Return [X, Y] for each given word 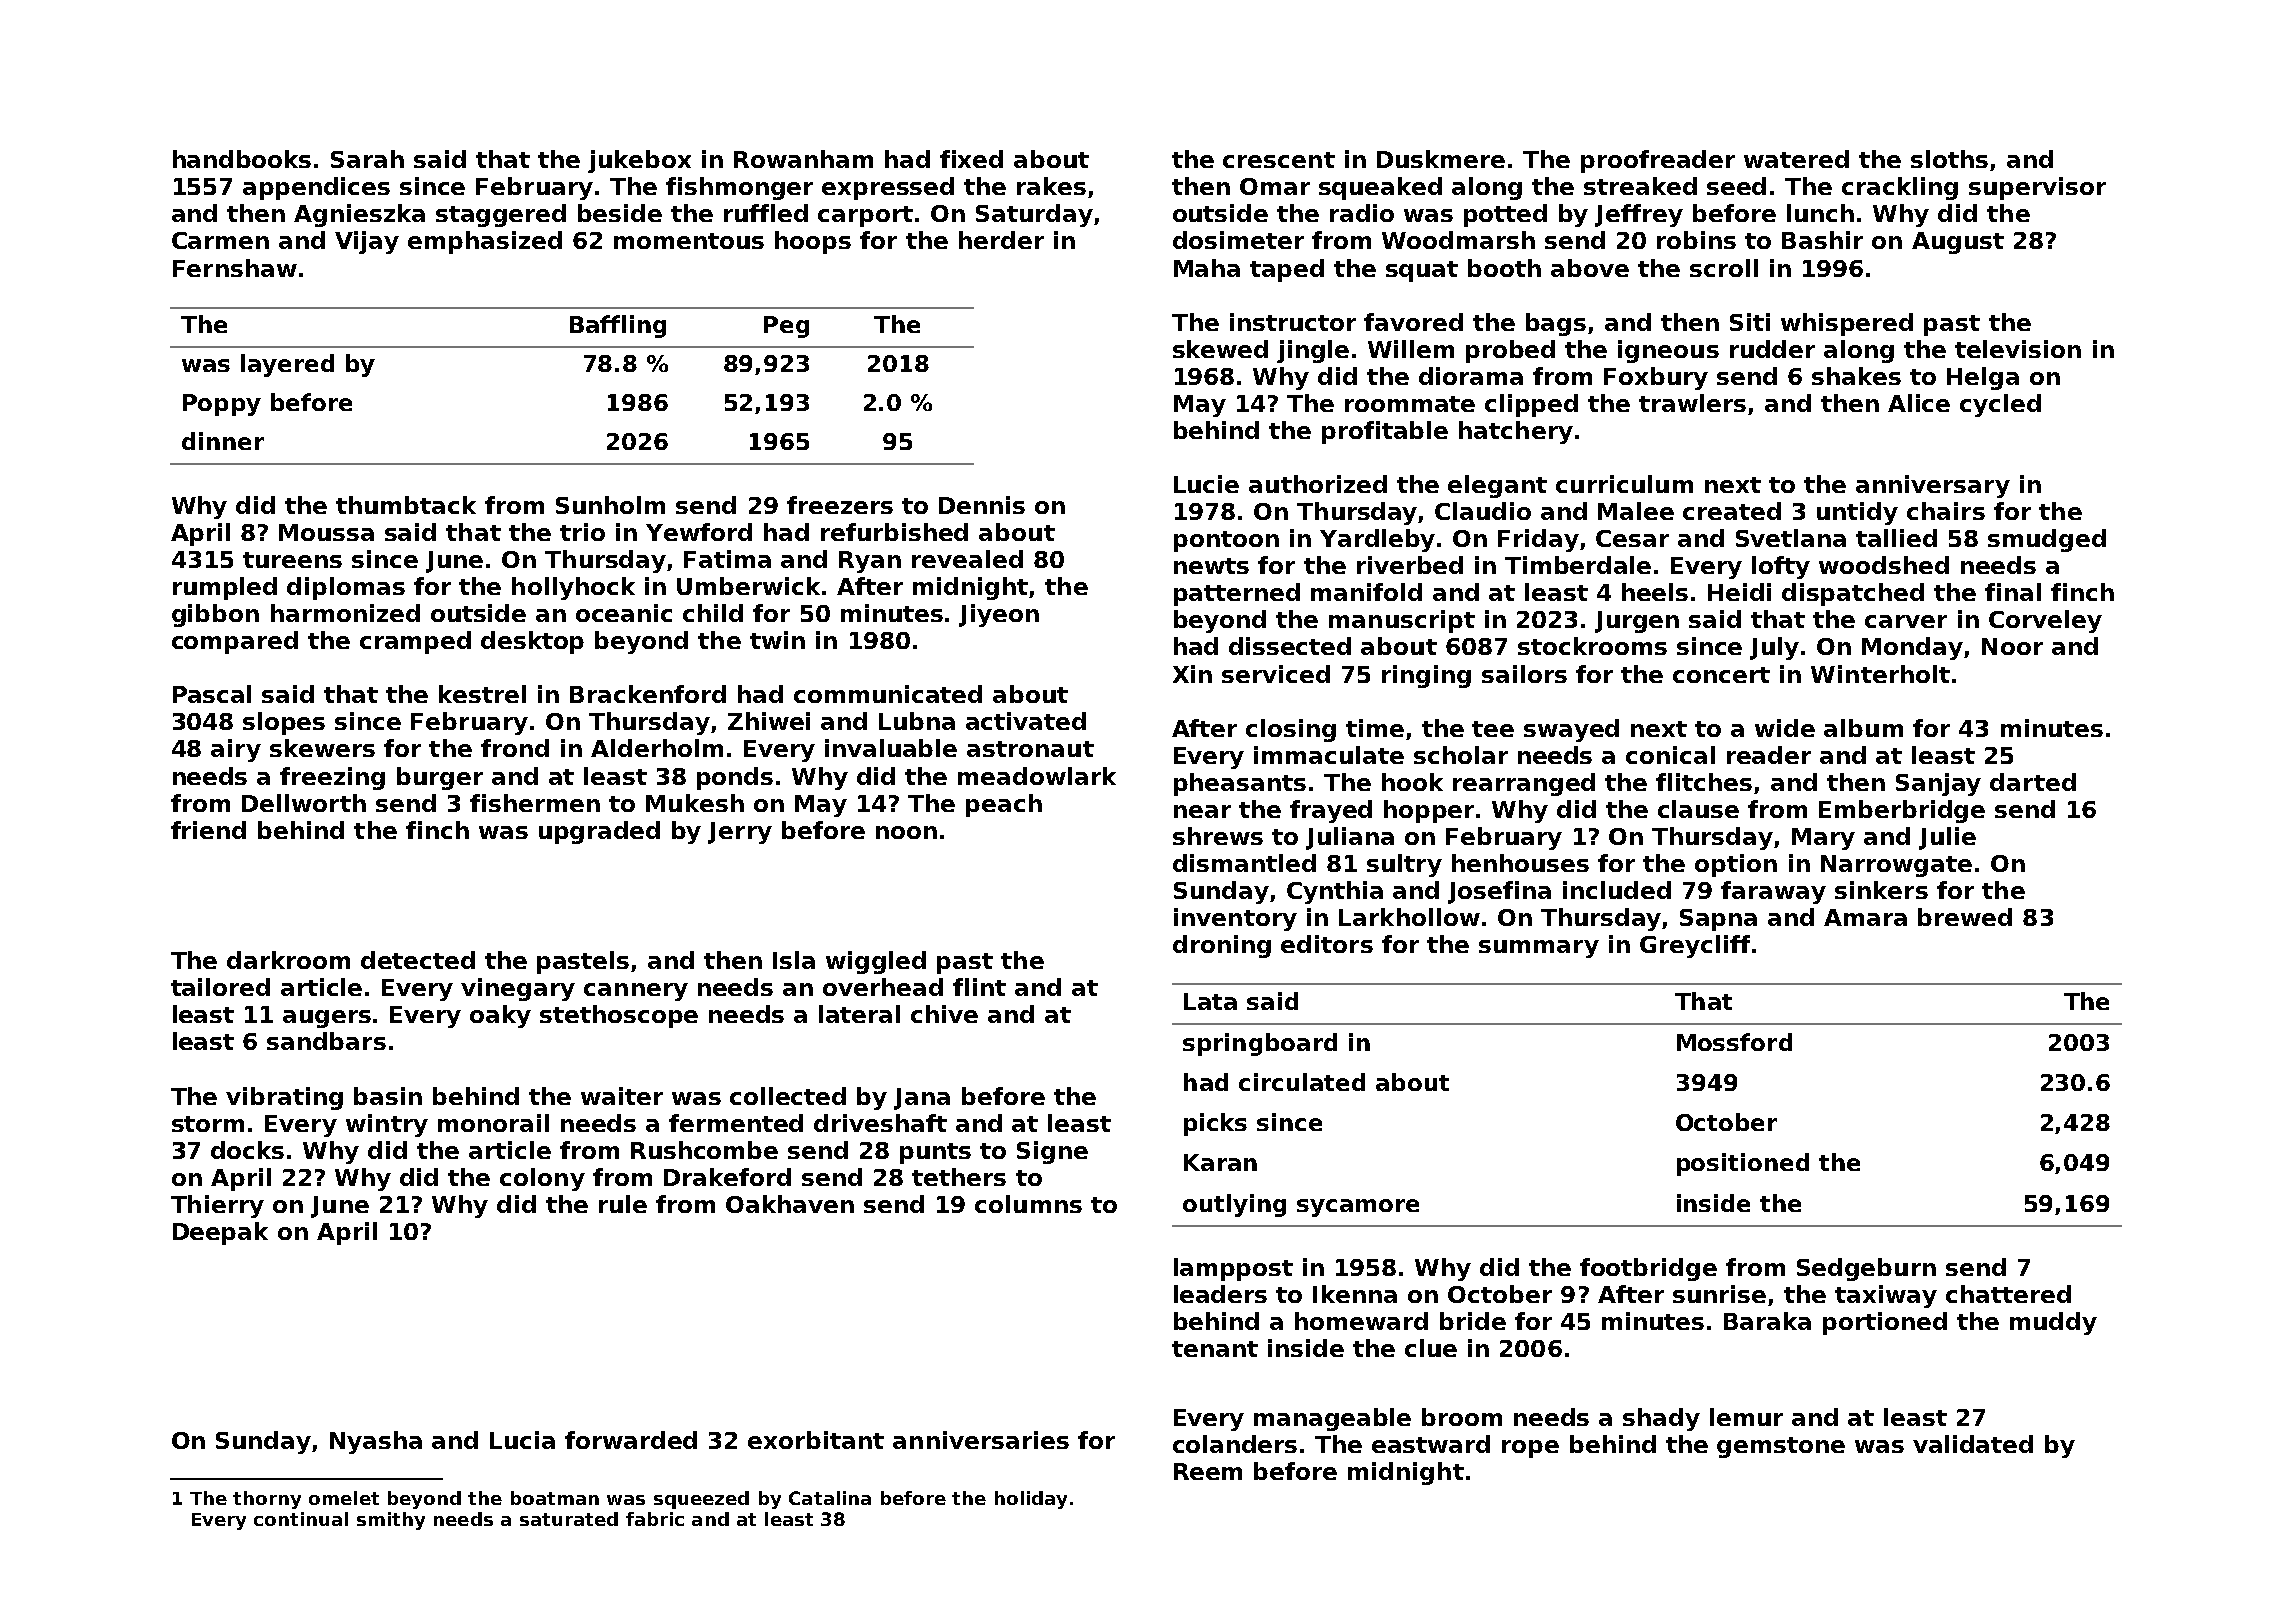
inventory [1235, 919]
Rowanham [803, 159]
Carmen [220, 240]
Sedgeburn [1866, 1269]
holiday [1031, 1500]
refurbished [894, 532]
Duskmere [1441, 159]
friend [208, 830]
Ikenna [1355, 1294]
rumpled [225, 588]
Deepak [220, 1233]
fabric [655, 1519]
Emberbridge [1902, 811]
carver [1906, 621]
